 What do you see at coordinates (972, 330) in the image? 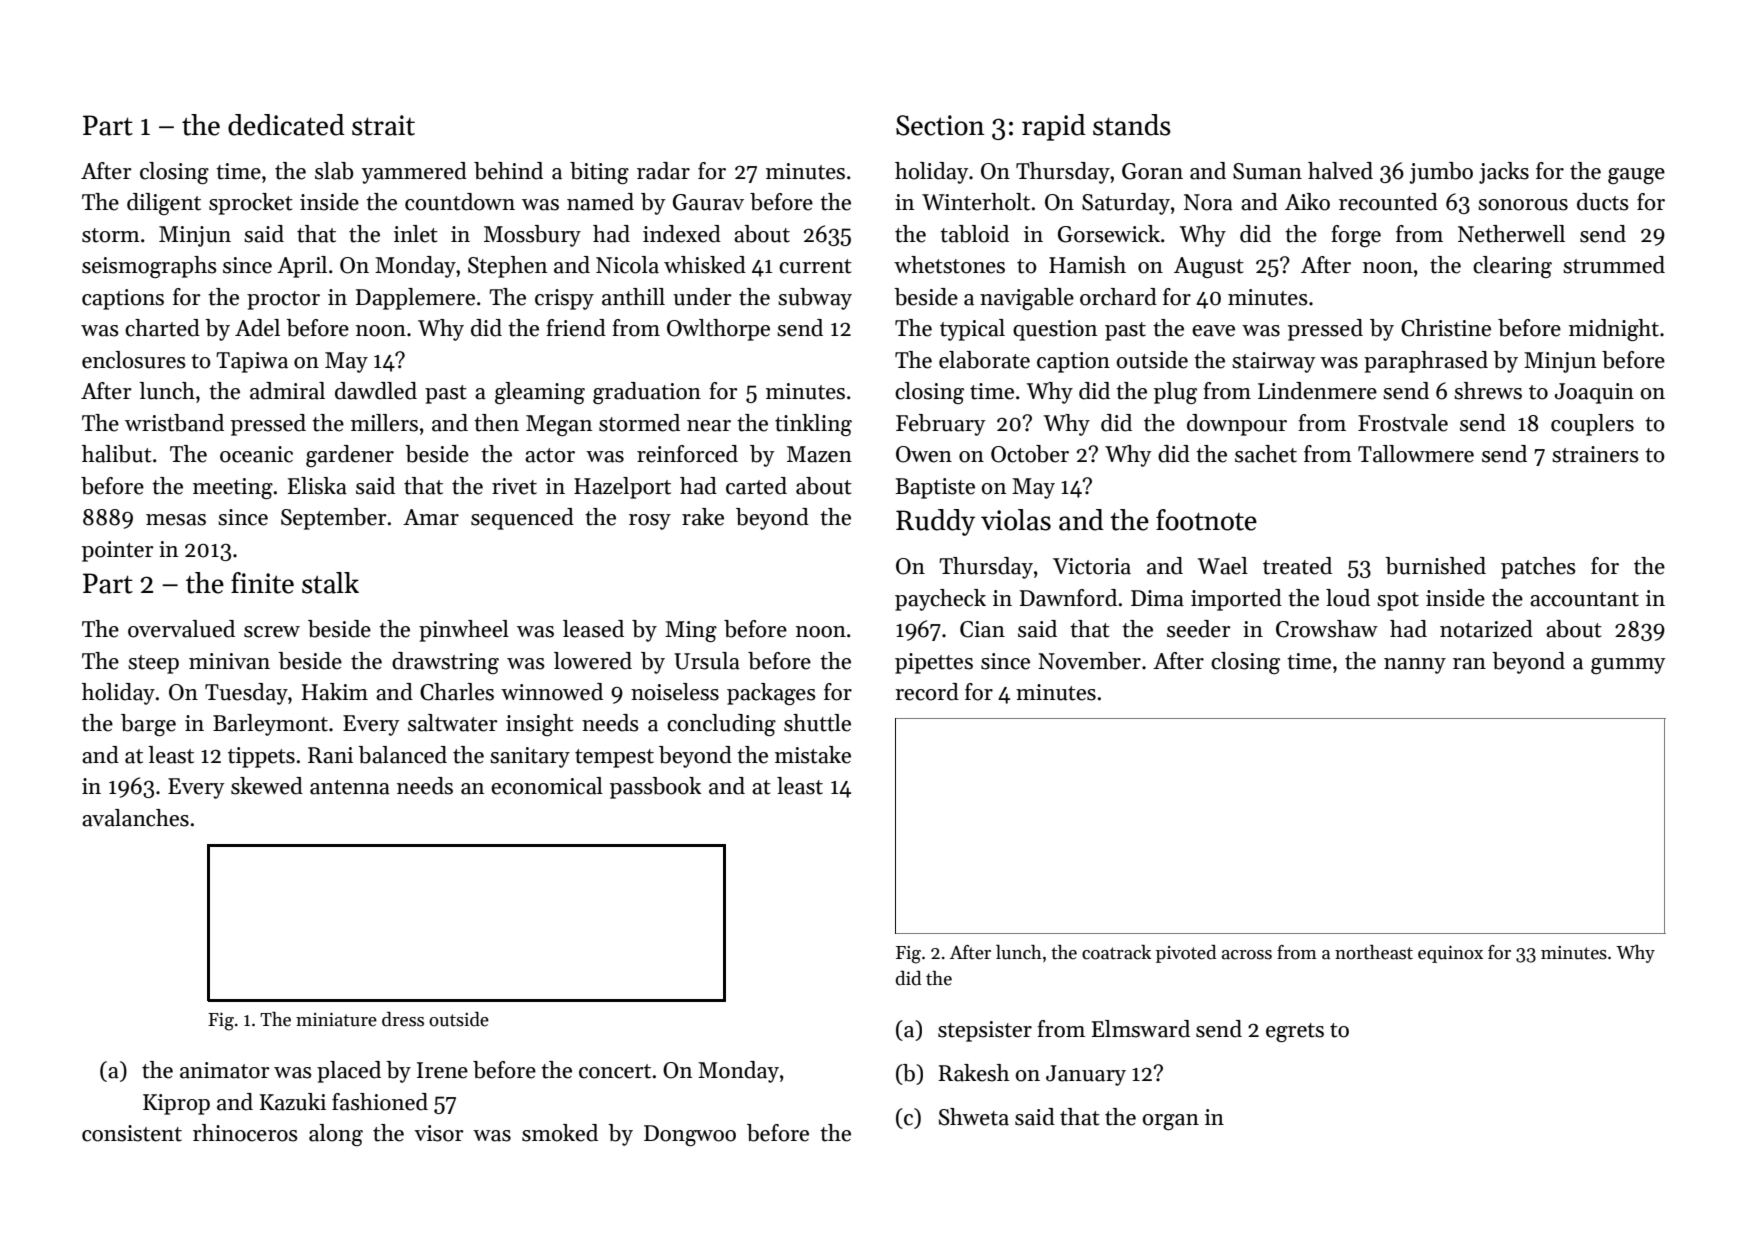
I see `typical` at bounding box center [972, 330].
